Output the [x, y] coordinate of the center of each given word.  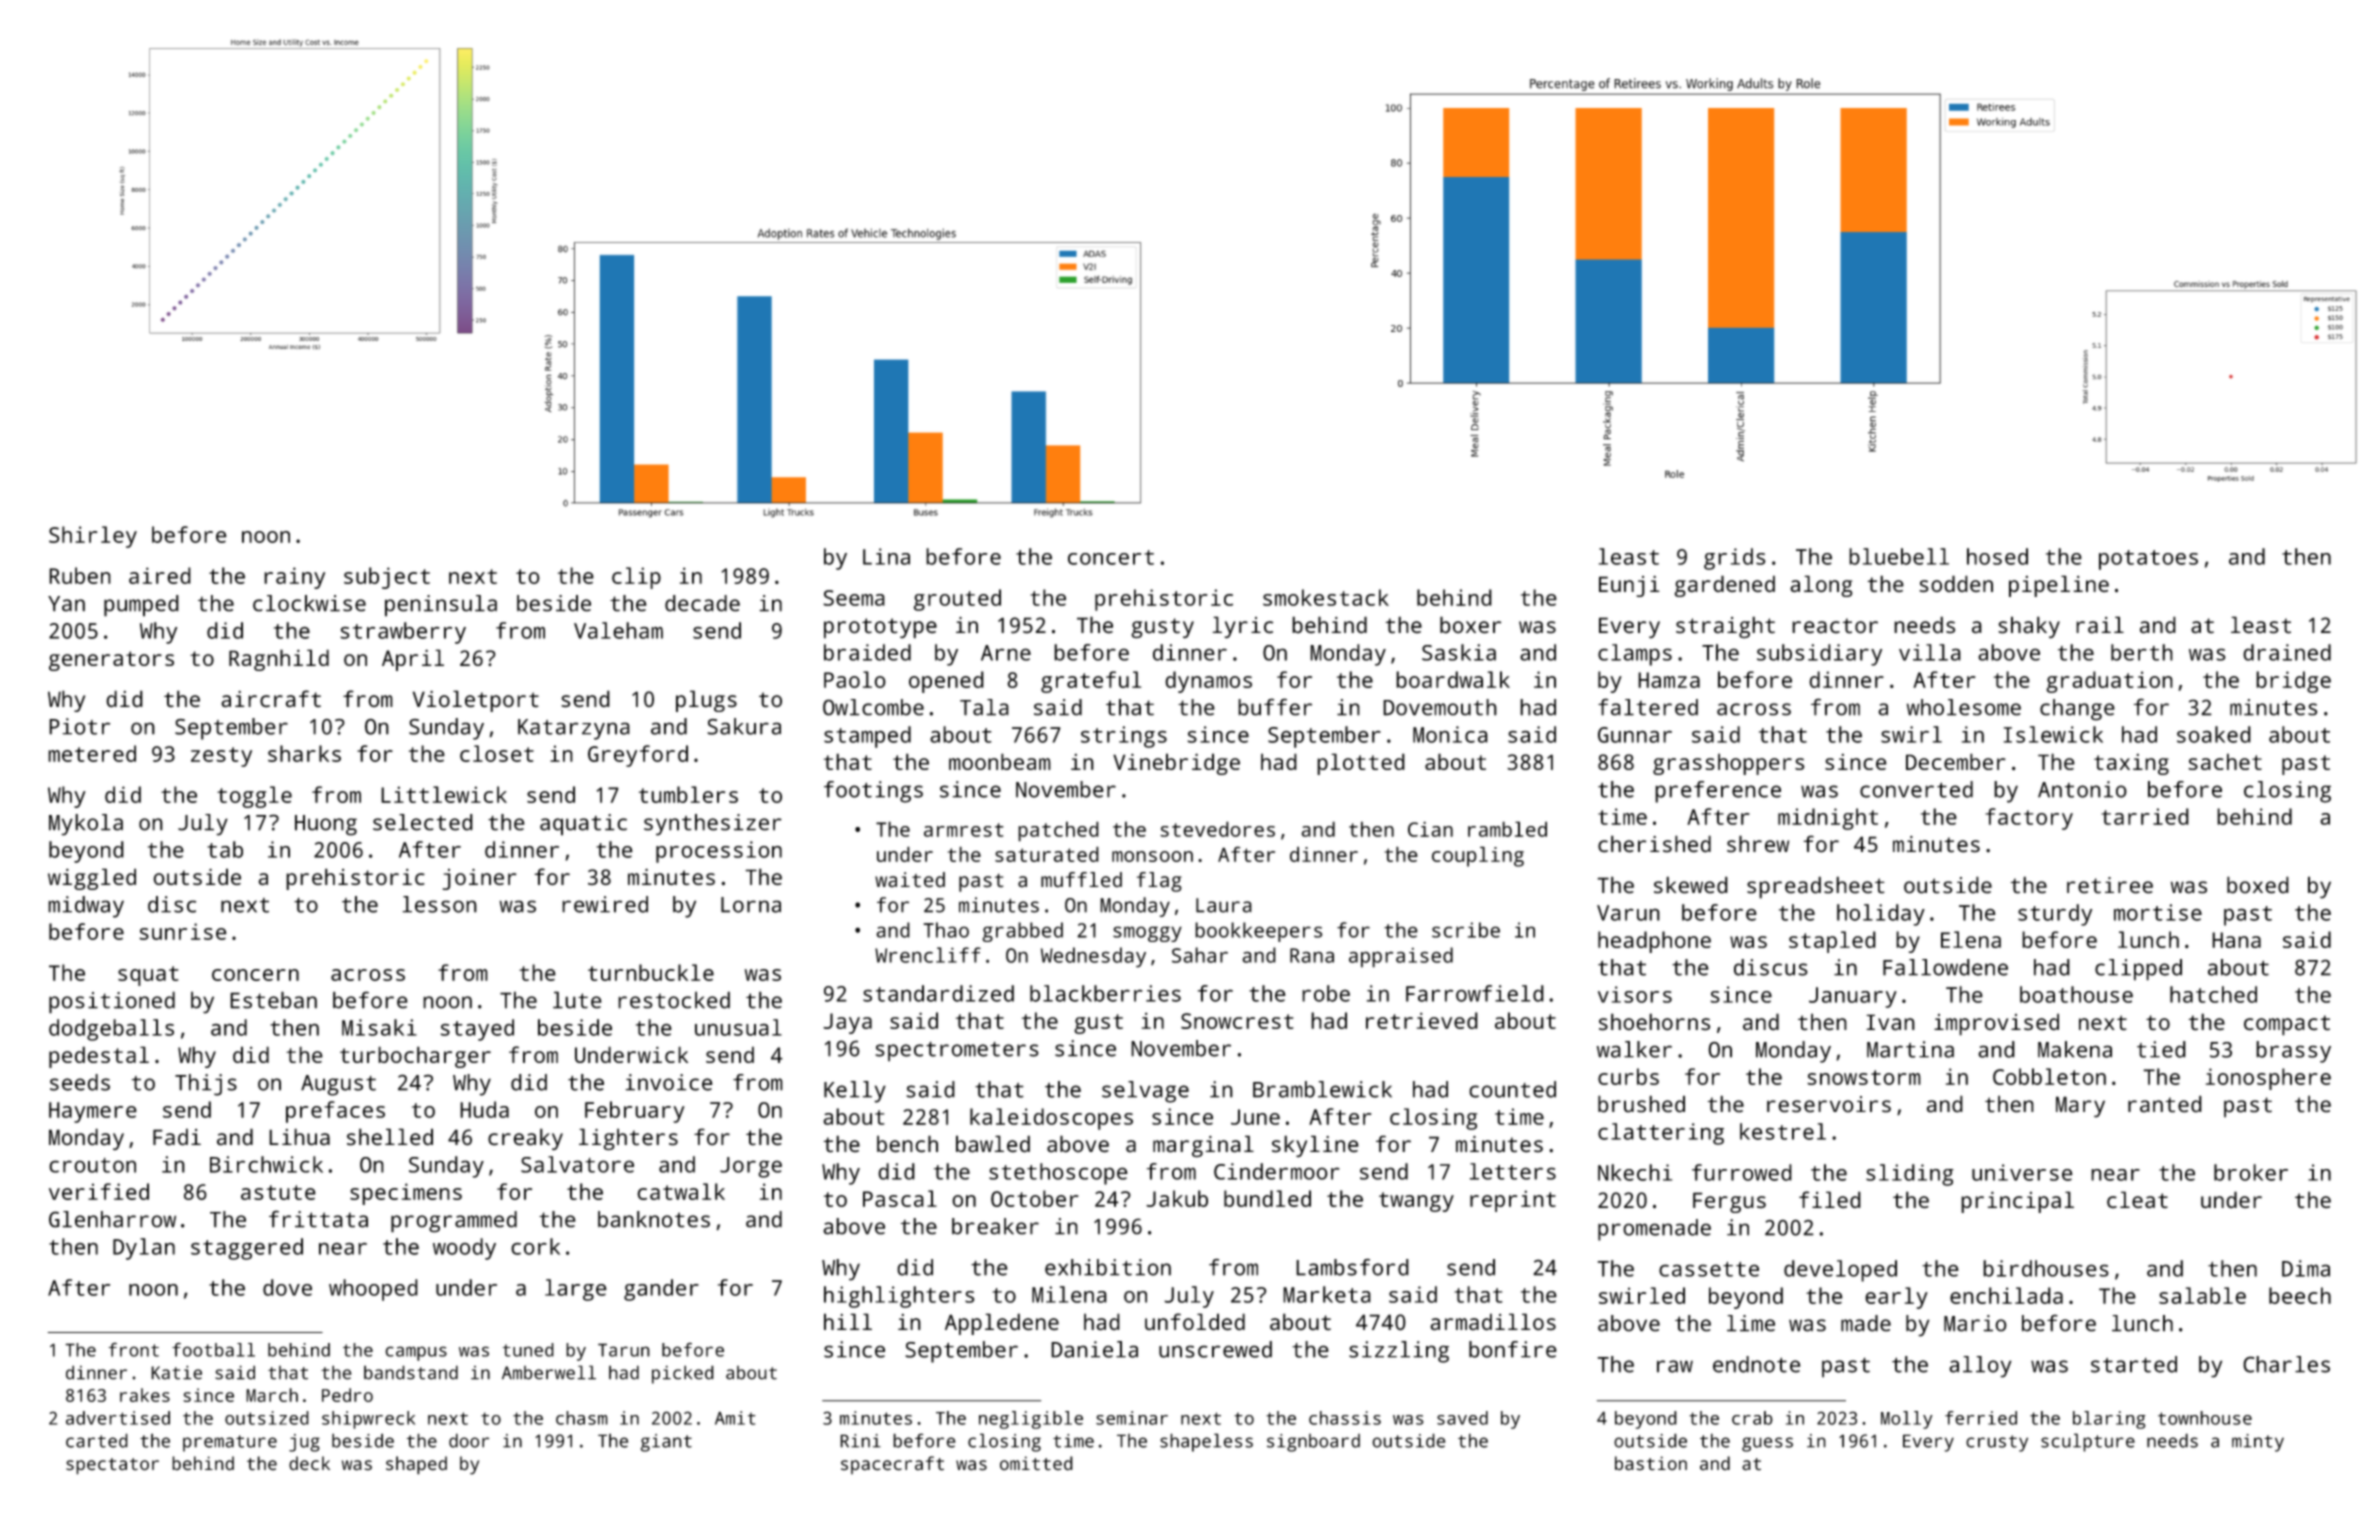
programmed [454, 1222]
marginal [1203, 1146]
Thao [946, 930]
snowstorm [1864, 1077]
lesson [439, 904]
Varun [1628, 913]
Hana [2236, 940]
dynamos [1208, 682]
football [213, 1349]
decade [702, 603]
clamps [1635, 655]
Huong [326, 825]
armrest [964, 830]
